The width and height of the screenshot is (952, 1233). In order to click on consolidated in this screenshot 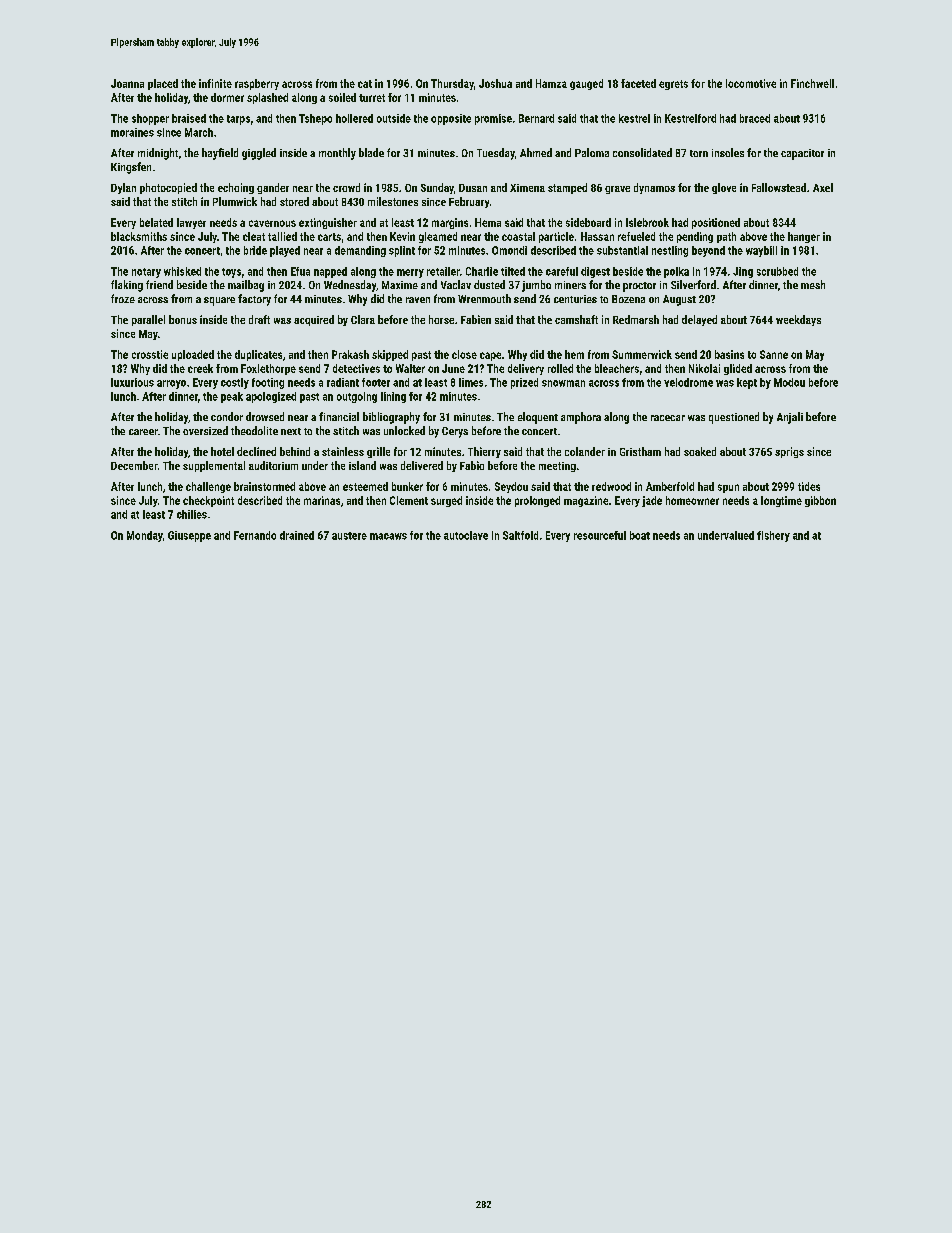, I will do `click(642, 152)`.
